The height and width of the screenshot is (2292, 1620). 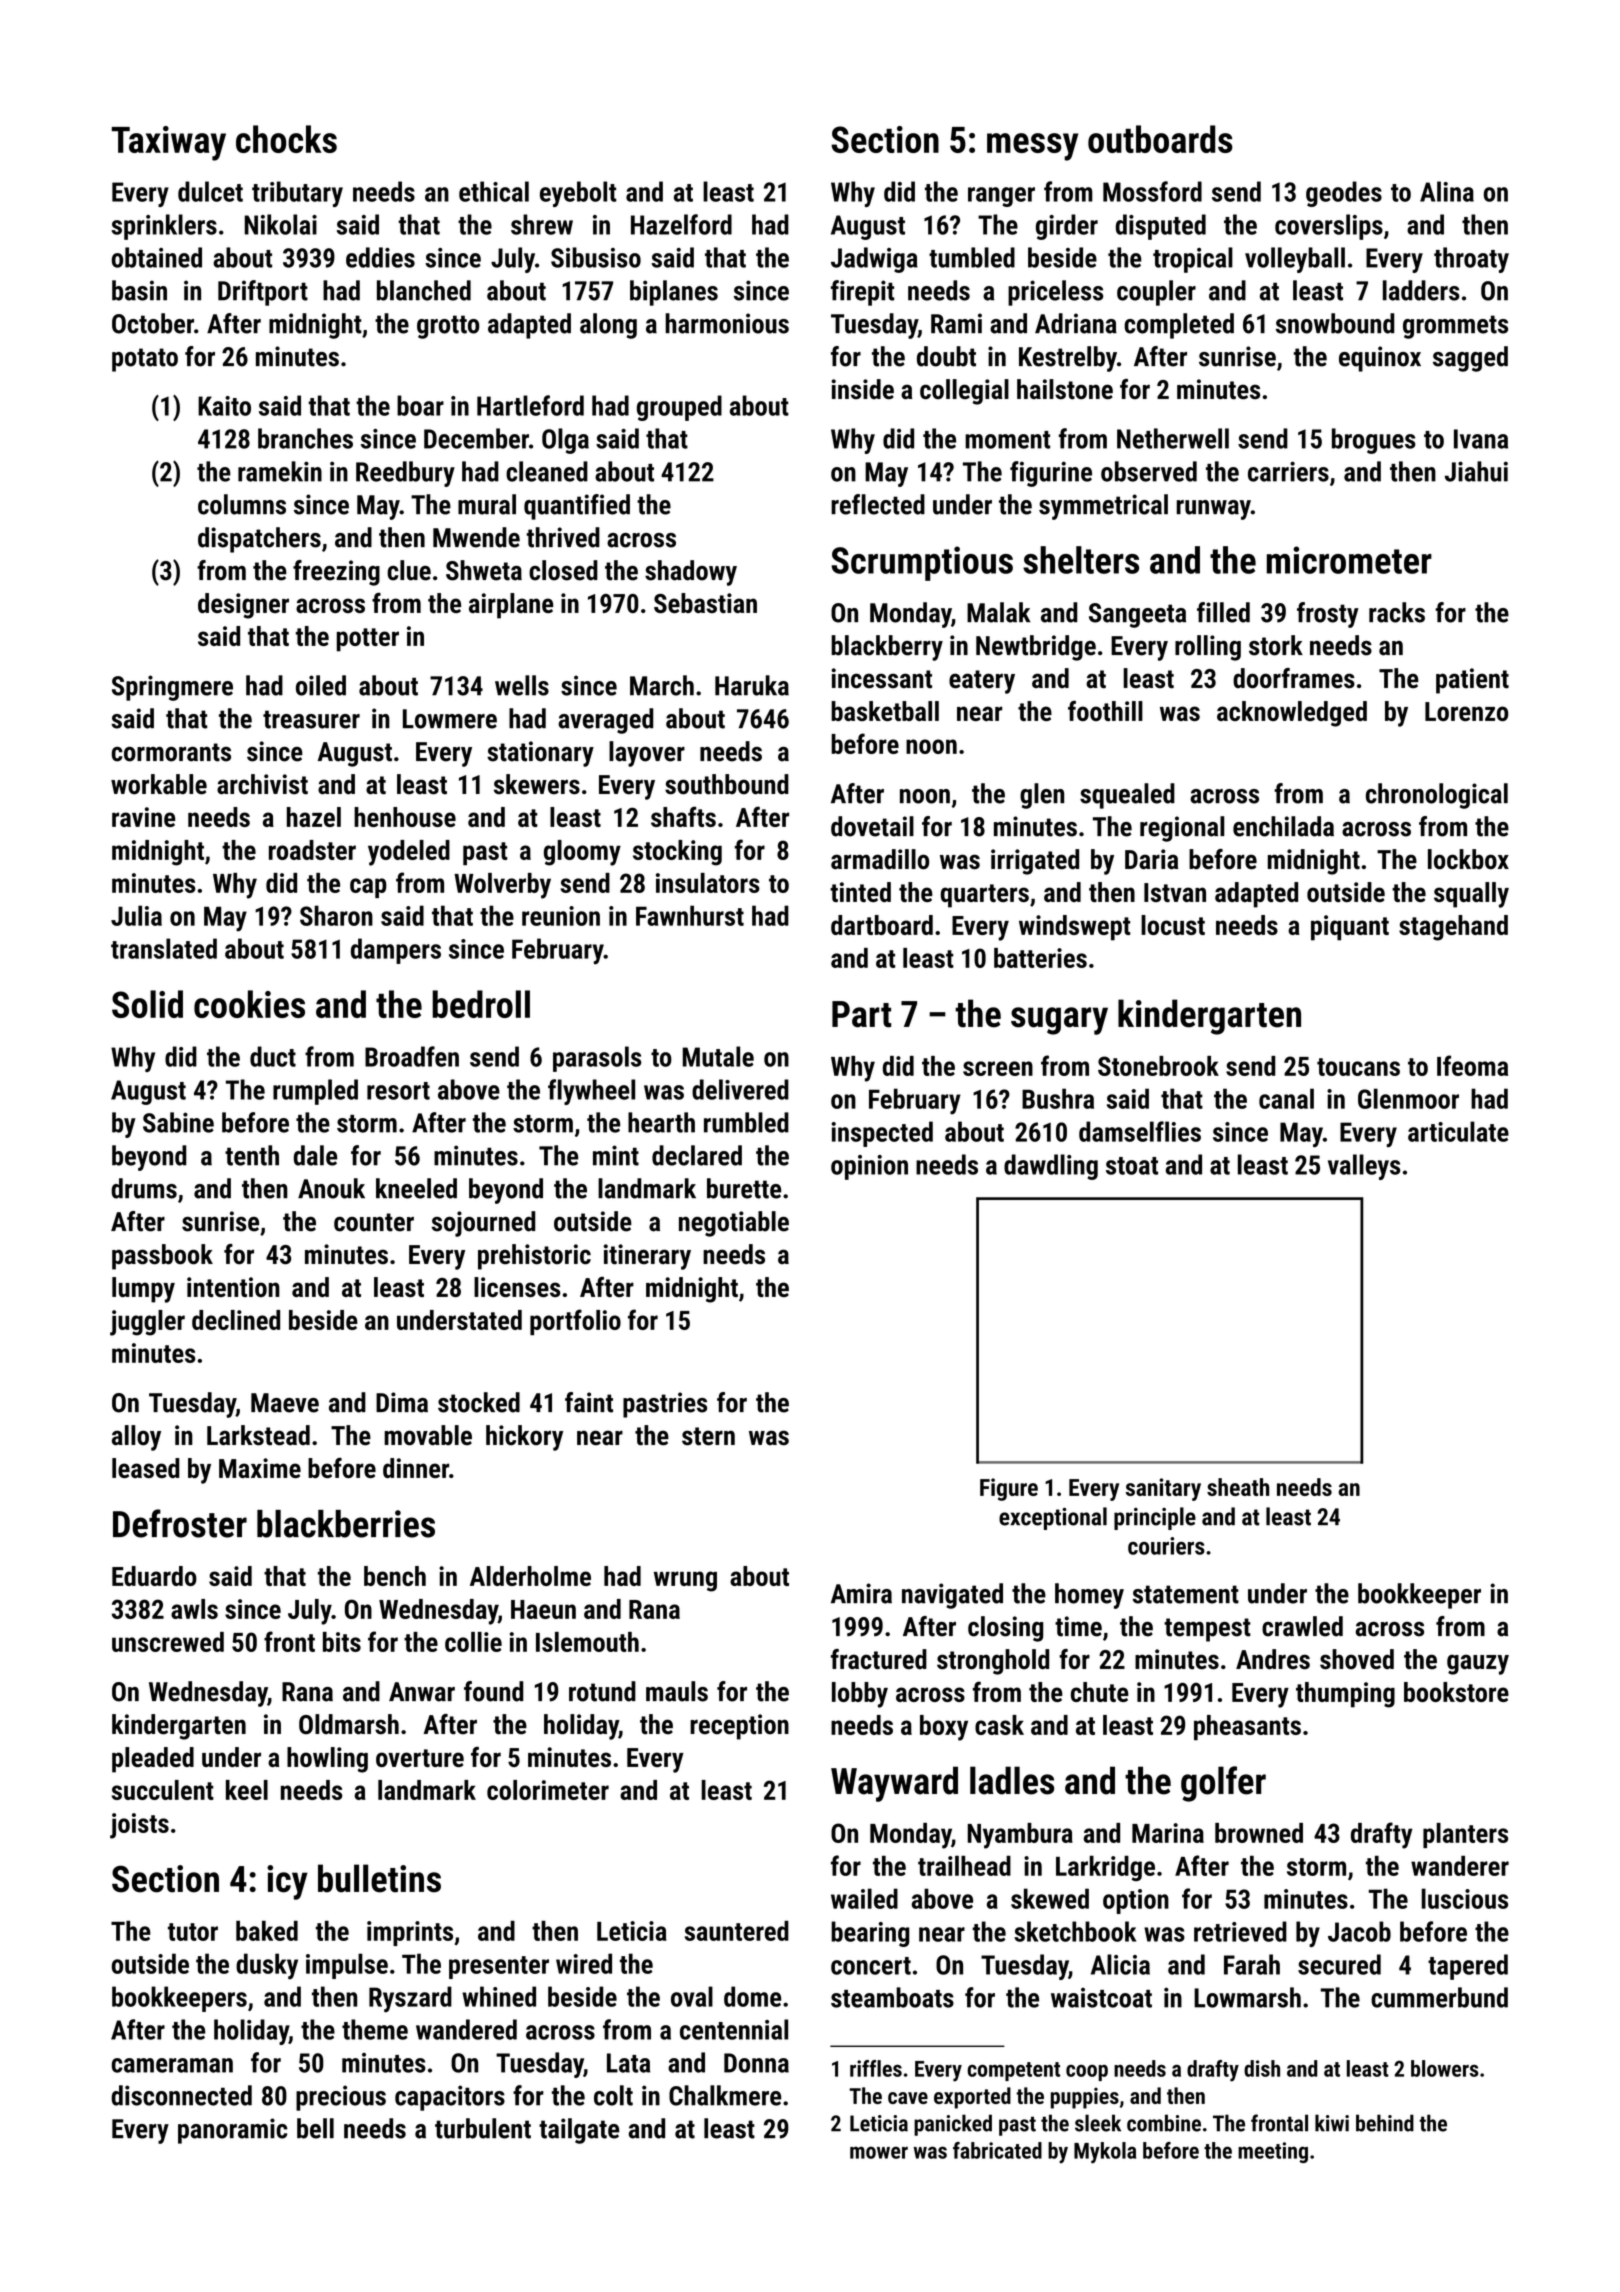 What do you see at coordinates (144, 1188) in the screenshot?
I see `drums` at bounding box center [144, 1188].
